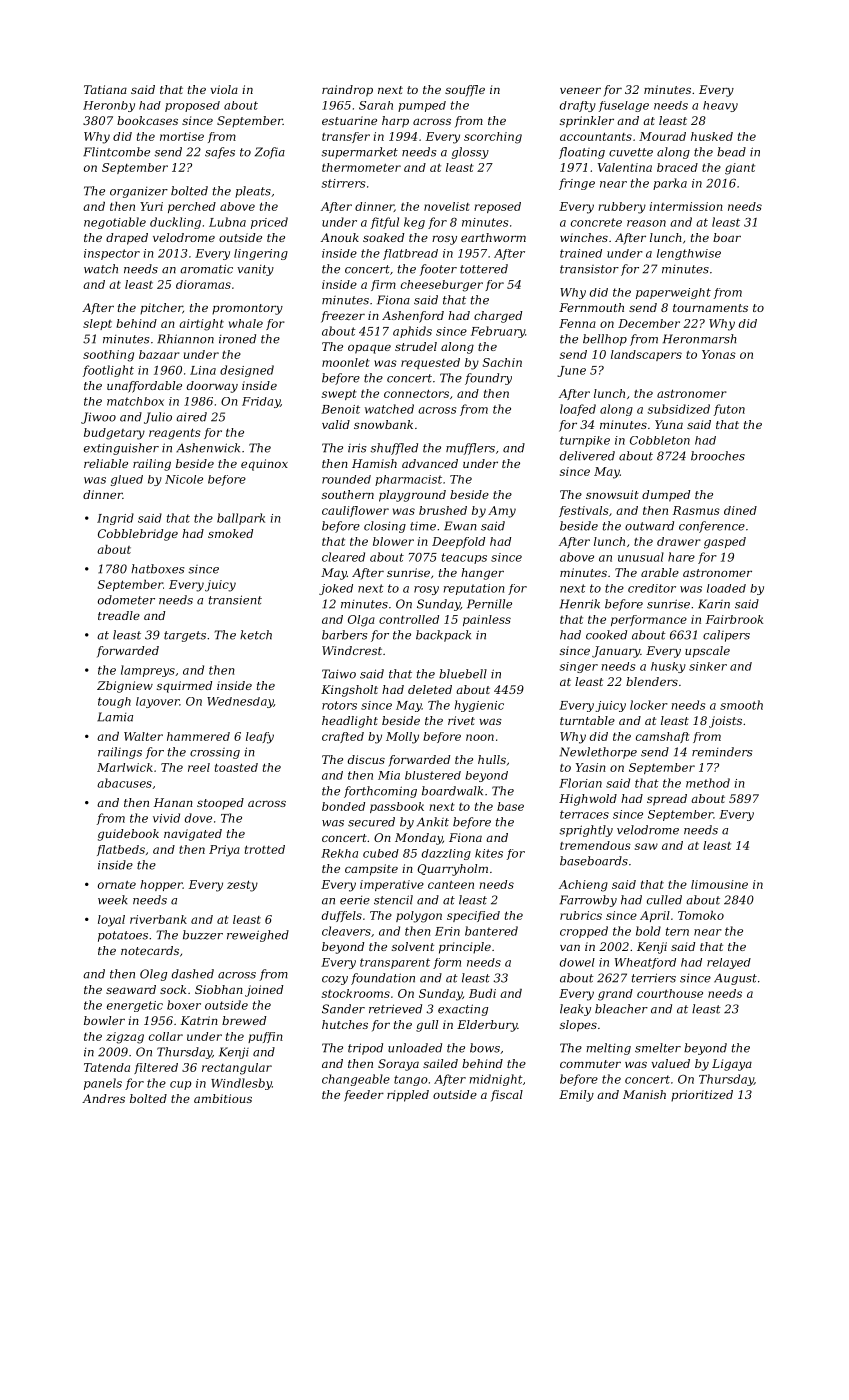  Describe the element at coordinates (115, 519) in the screenshot. I see `Ingrid` at that location.
